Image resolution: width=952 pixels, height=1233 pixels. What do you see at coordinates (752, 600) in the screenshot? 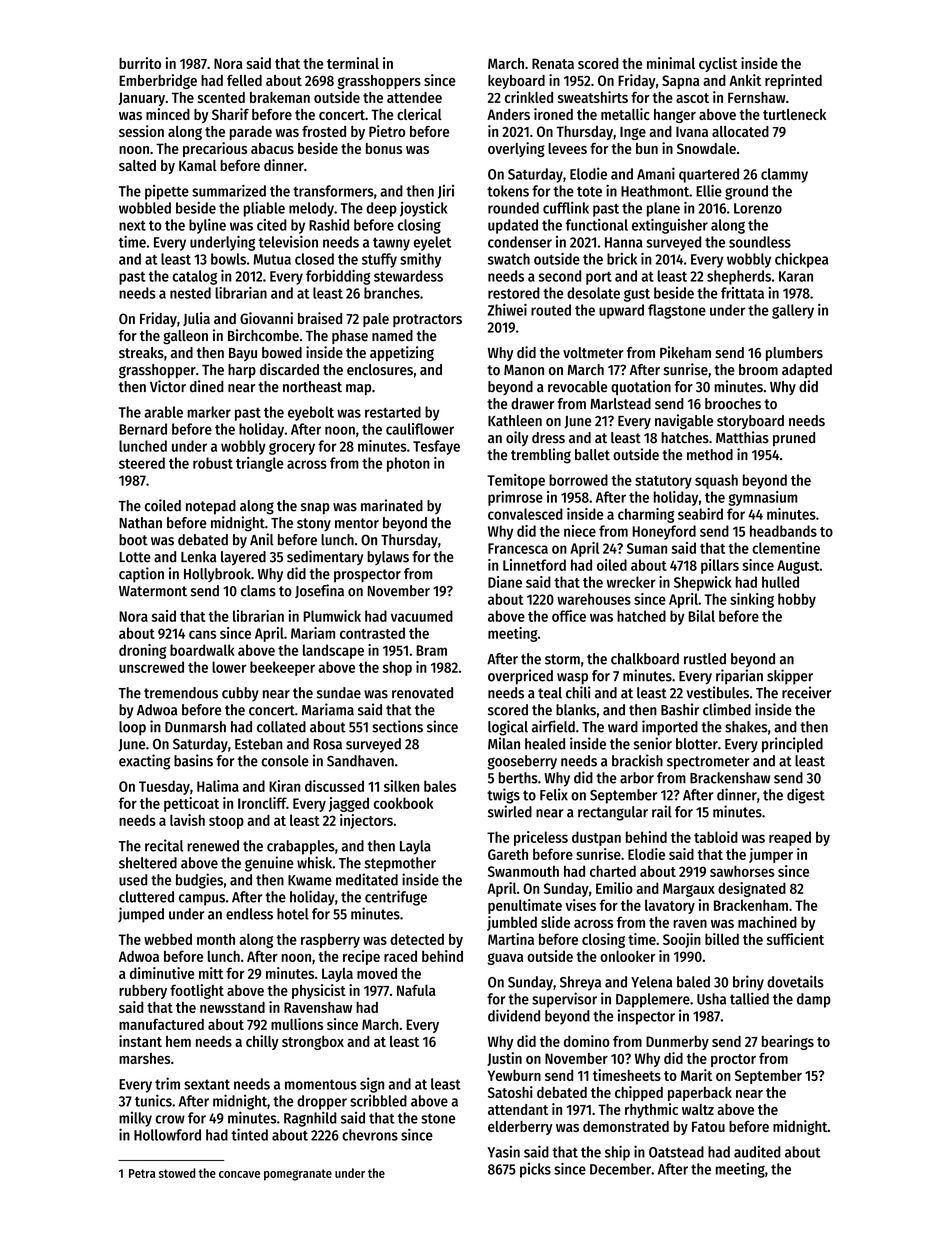
I see `sinking` at bounding box center [752, 600].
